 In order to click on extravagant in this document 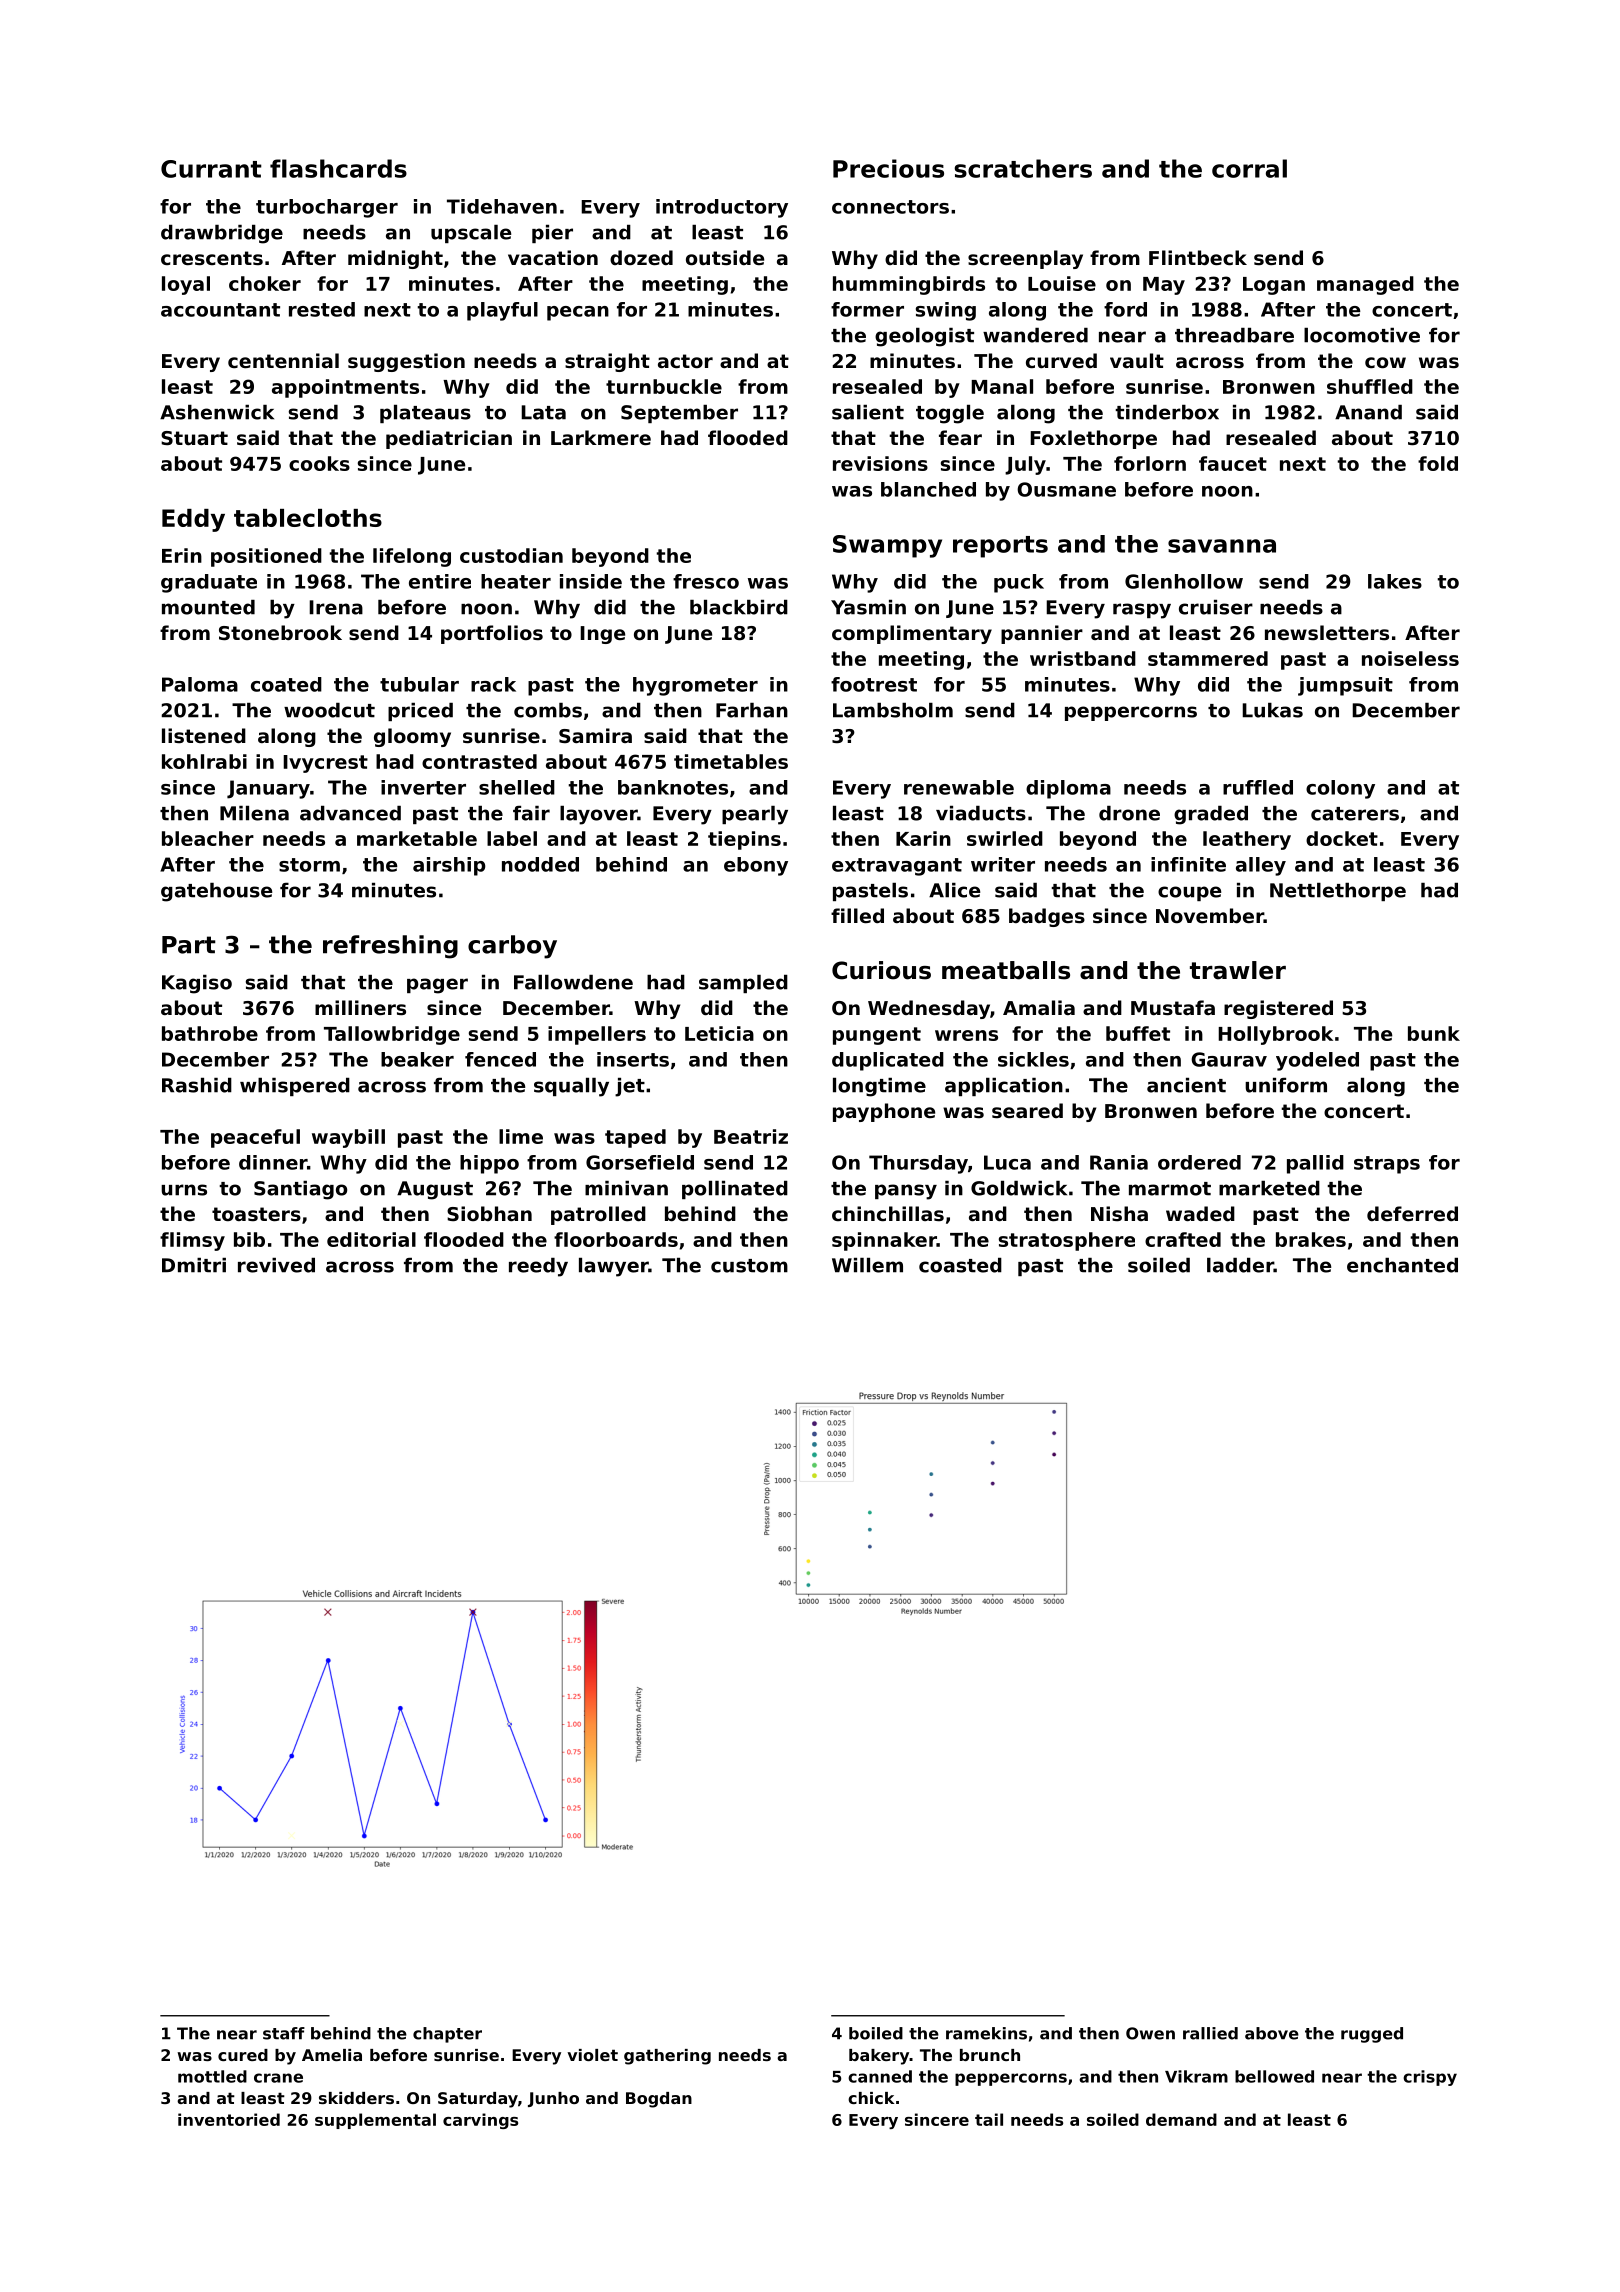, I will do `click(897, 867)`.
